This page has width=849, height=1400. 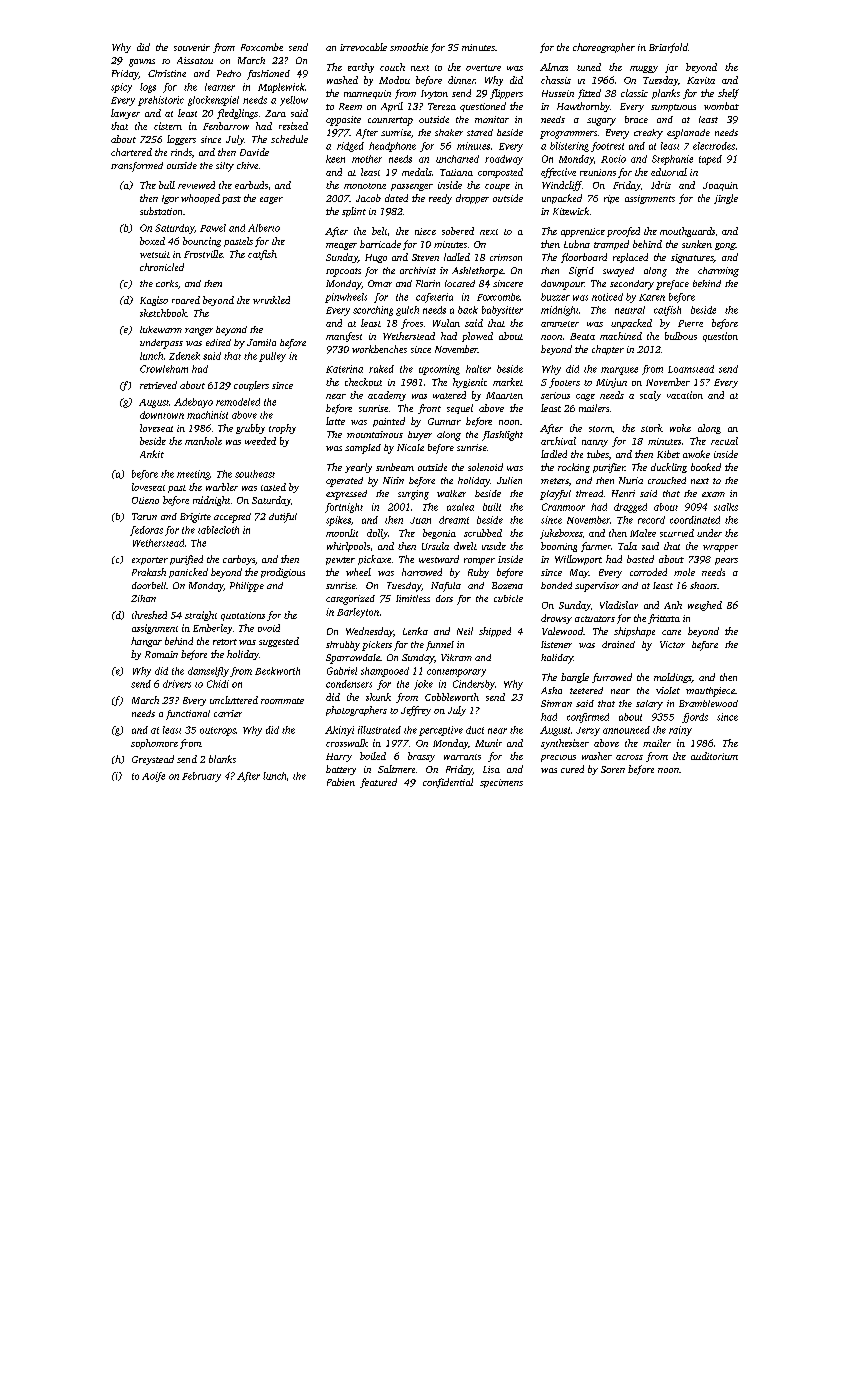 What do you see at coordinates (363, 47) in the page?
I see `irrevocable` at bounding box center [363, 47].
